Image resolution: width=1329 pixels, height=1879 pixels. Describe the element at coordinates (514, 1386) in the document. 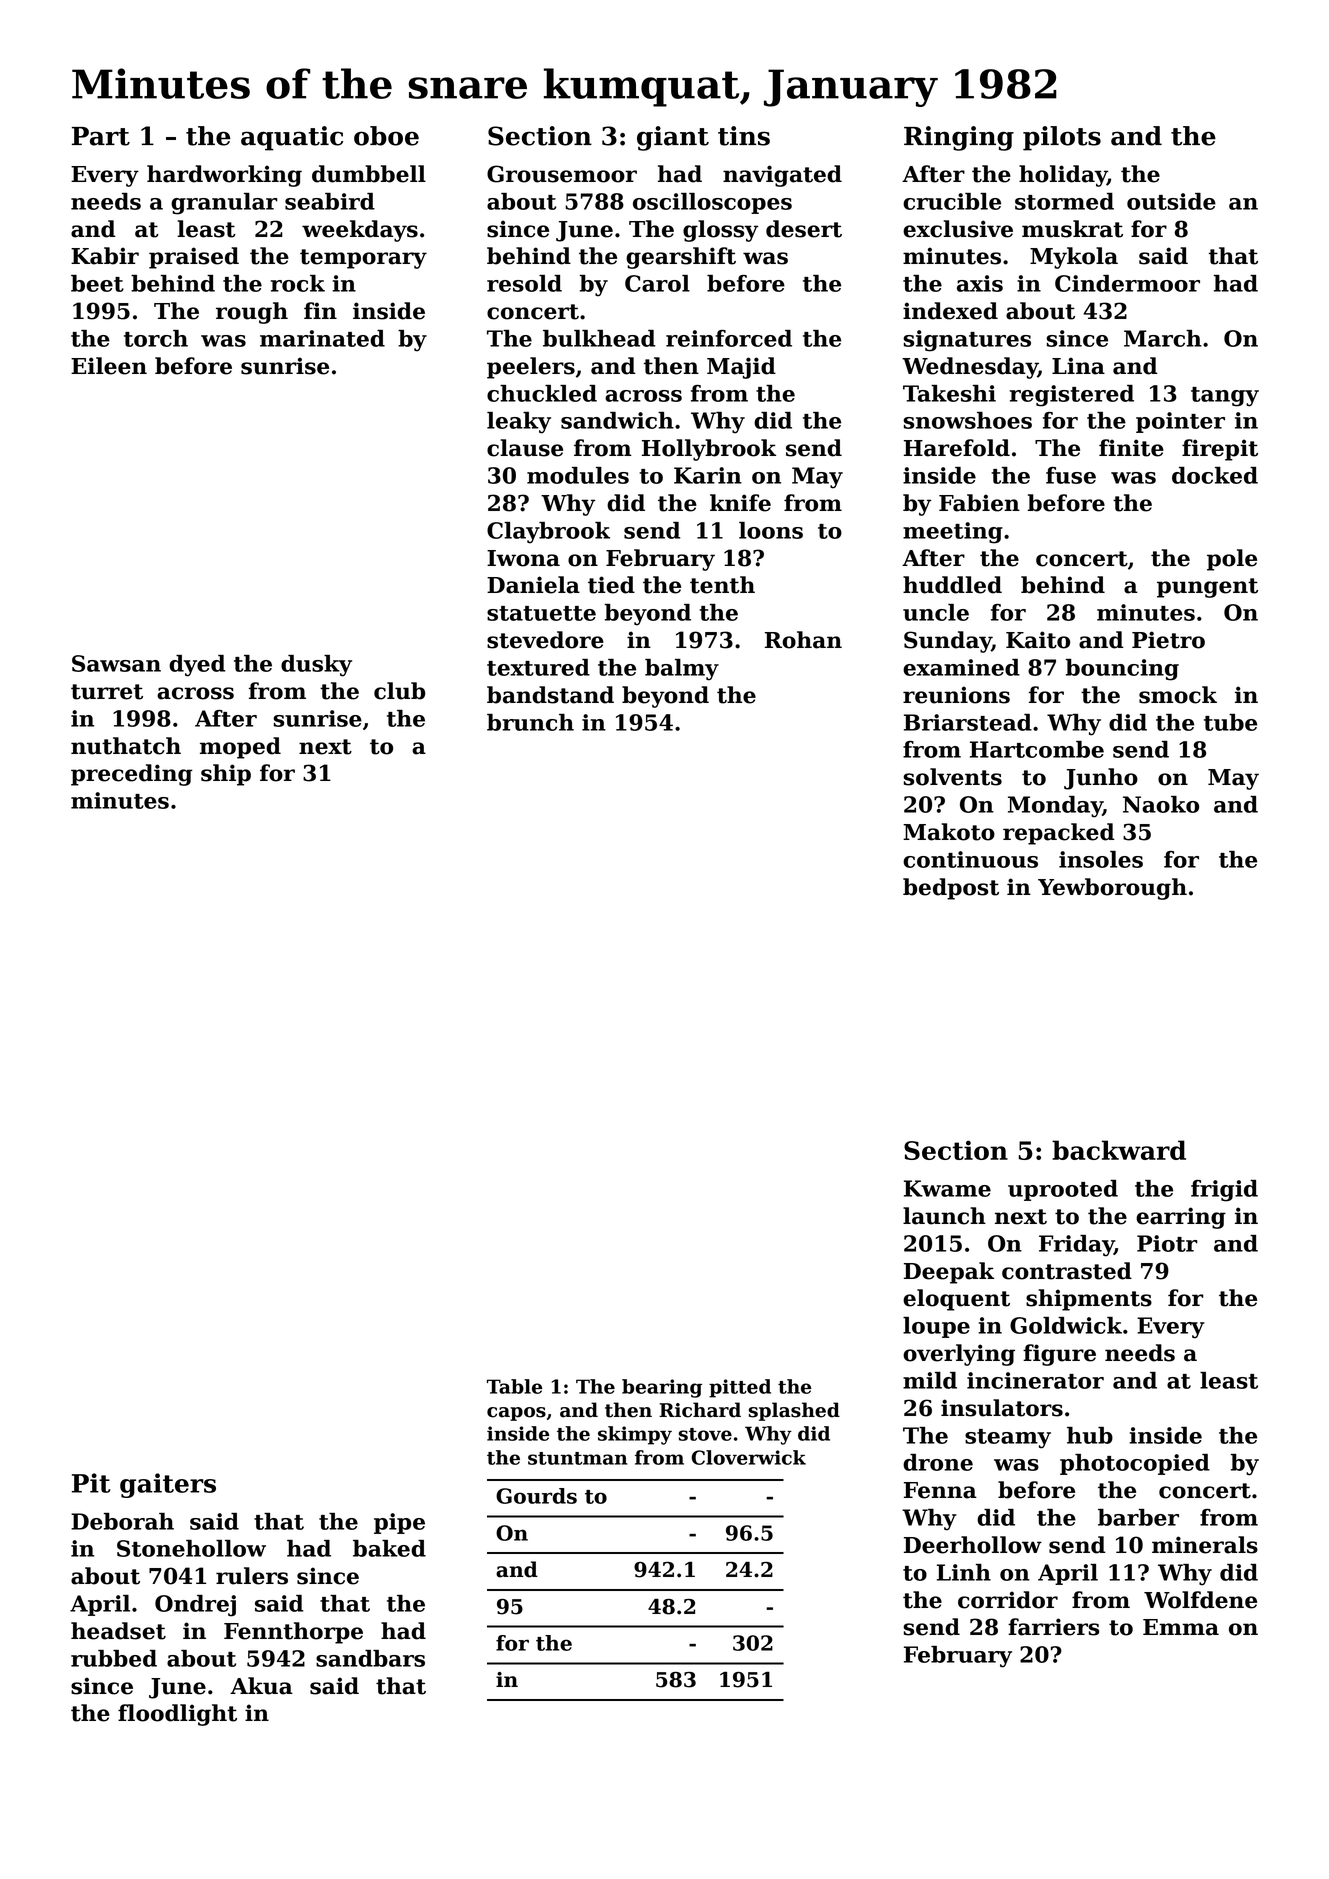

I see `Table` at that location.
